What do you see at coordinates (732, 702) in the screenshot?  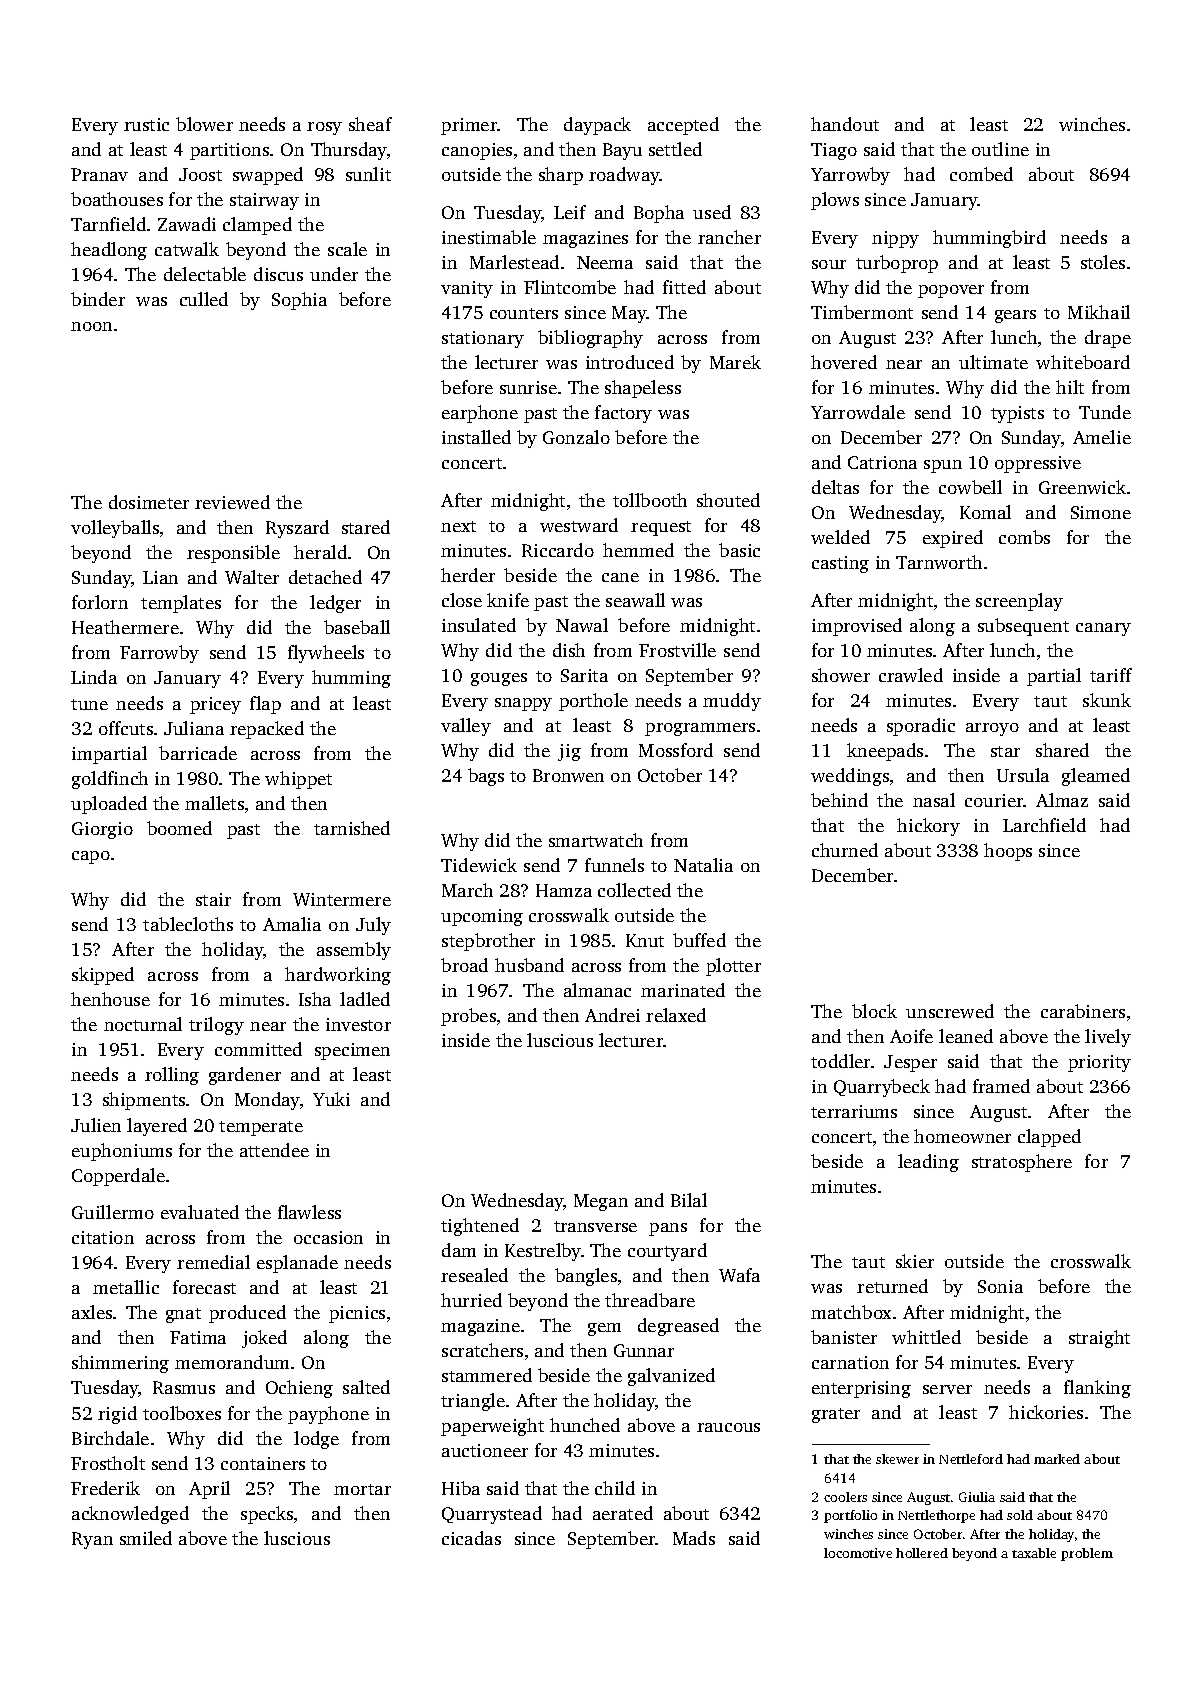 I see `muddy` at bounding box center [732, 702].
